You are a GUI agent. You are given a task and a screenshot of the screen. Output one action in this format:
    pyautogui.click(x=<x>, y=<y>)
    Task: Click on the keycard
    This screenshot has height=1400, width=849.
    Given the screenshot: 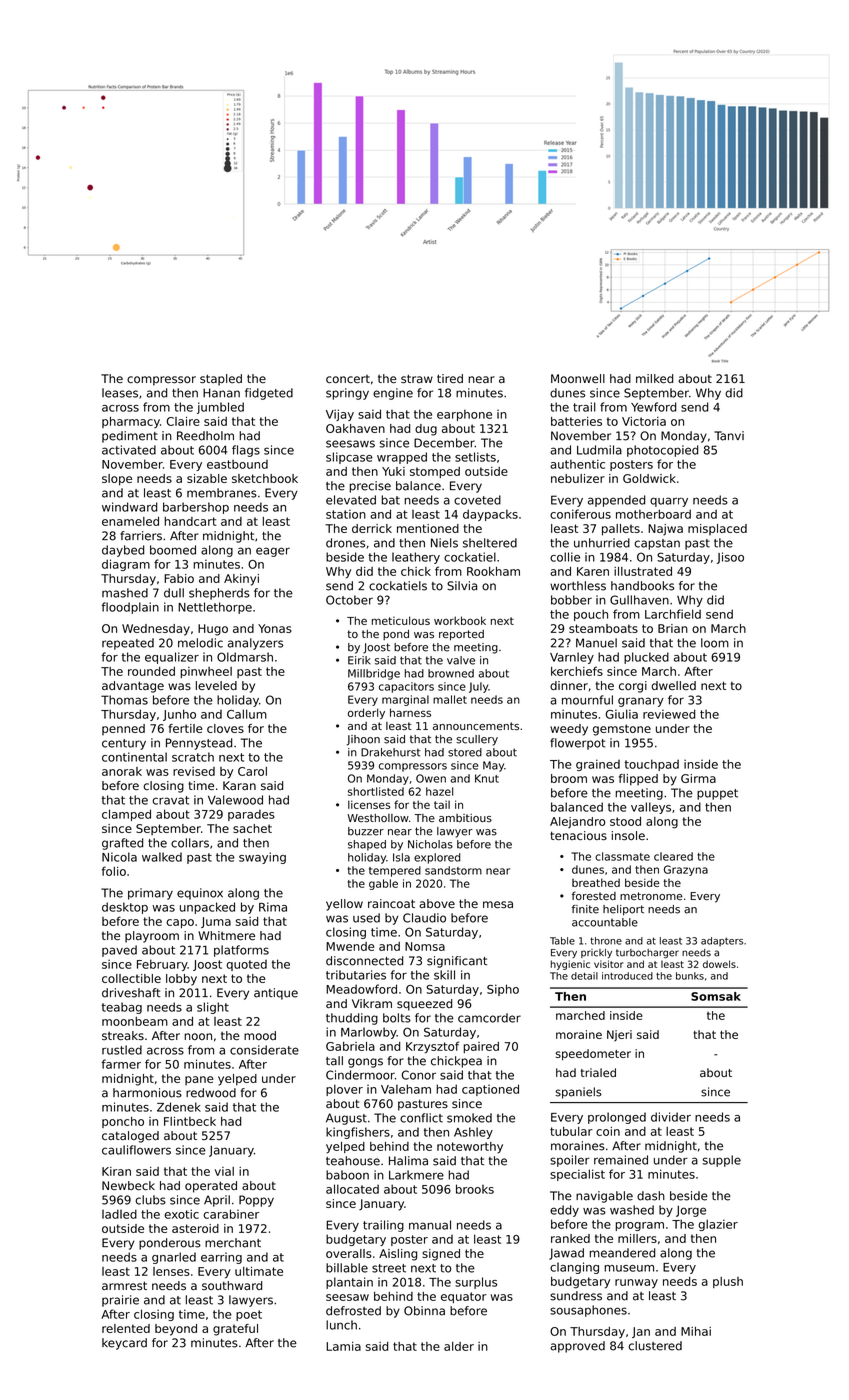 What is the action you would take?
    pyautogui.click(x=124, y=1344)
